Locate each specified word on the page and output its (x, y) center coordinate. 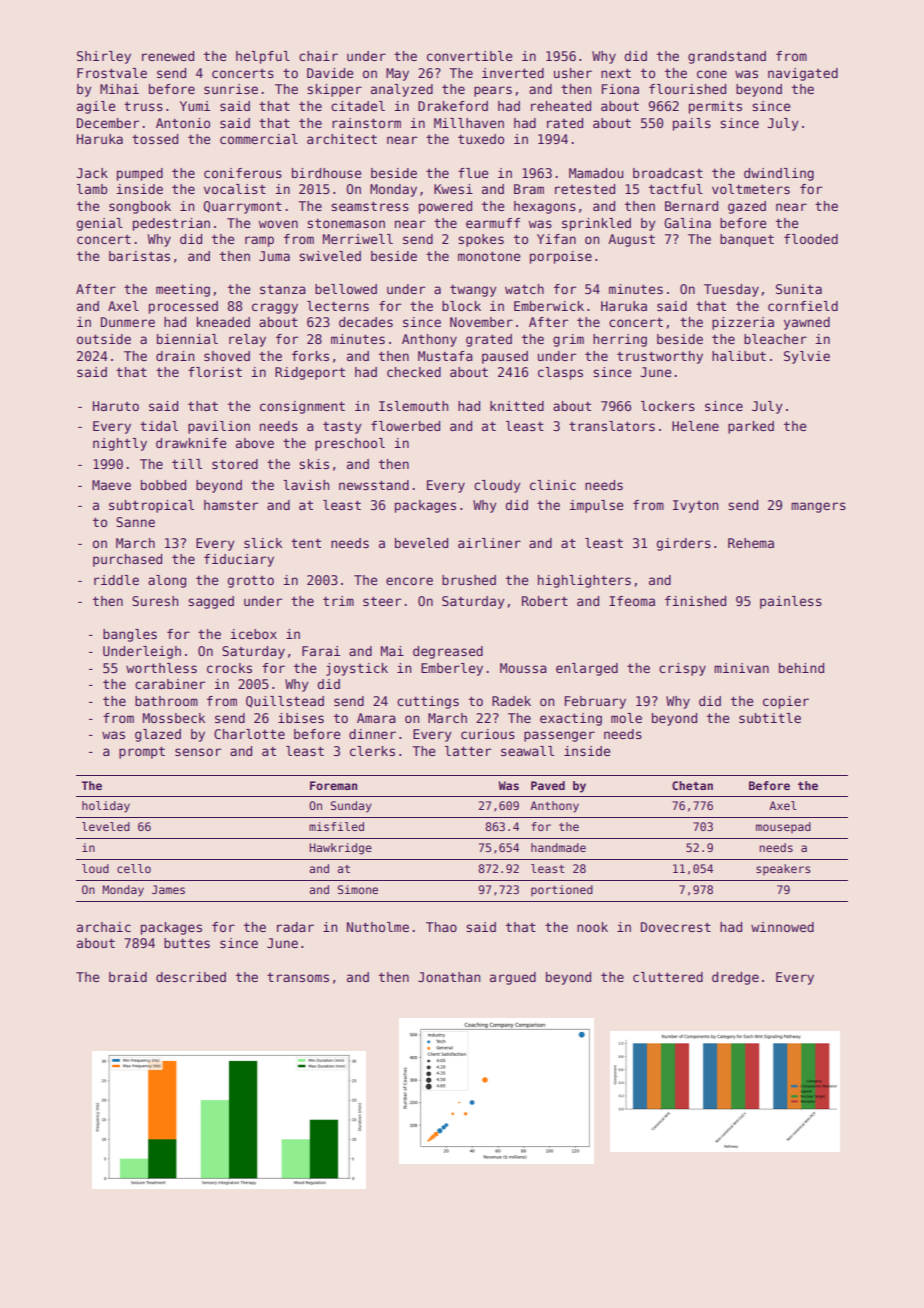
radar (295, 927)
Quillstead (285, 702)
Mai (392, 651)
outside (104, 339)
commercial (259, 139)
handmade (558, 847)
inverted (513, 73)
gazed (747, 207)
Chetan (692, 785)
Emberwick (549, 306)
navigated (803, 74)
